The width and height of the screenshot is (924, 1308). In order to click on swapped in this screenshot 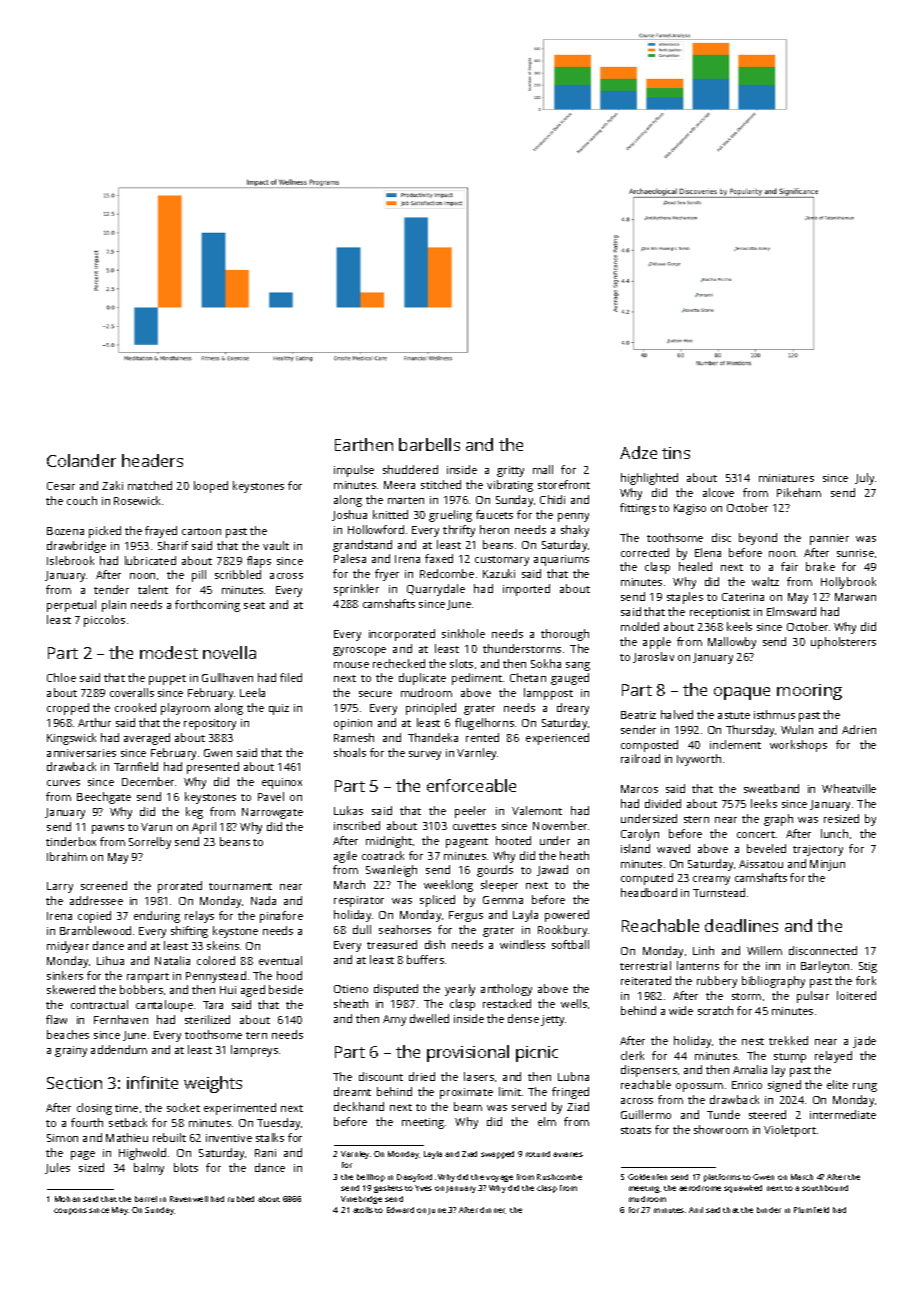, I will do `click(497, 1155)`.
